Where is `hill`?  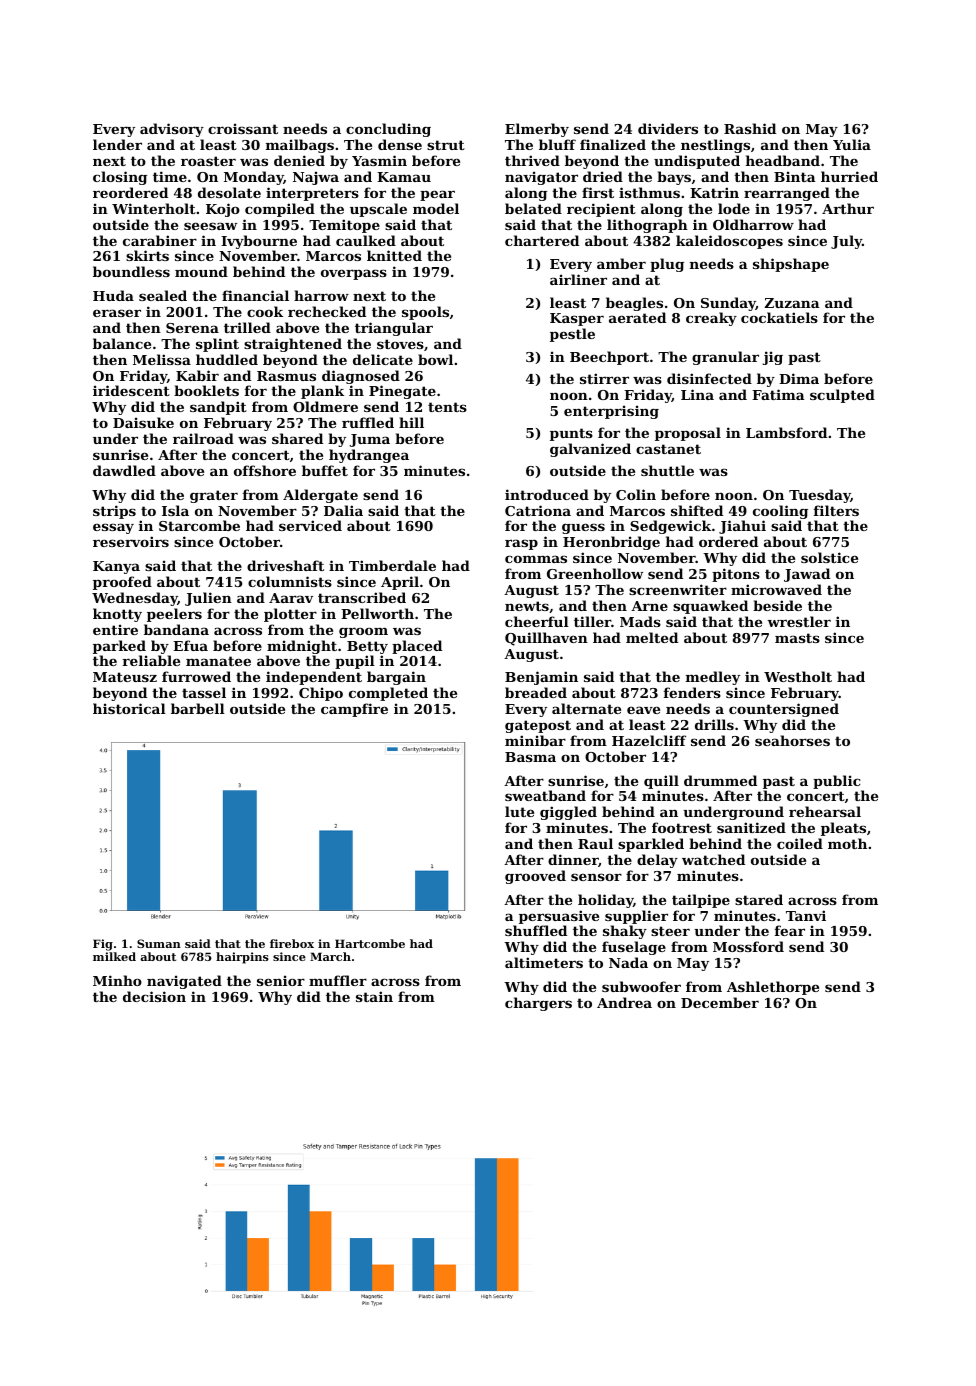 hill is located at coordinates (411, 422).
